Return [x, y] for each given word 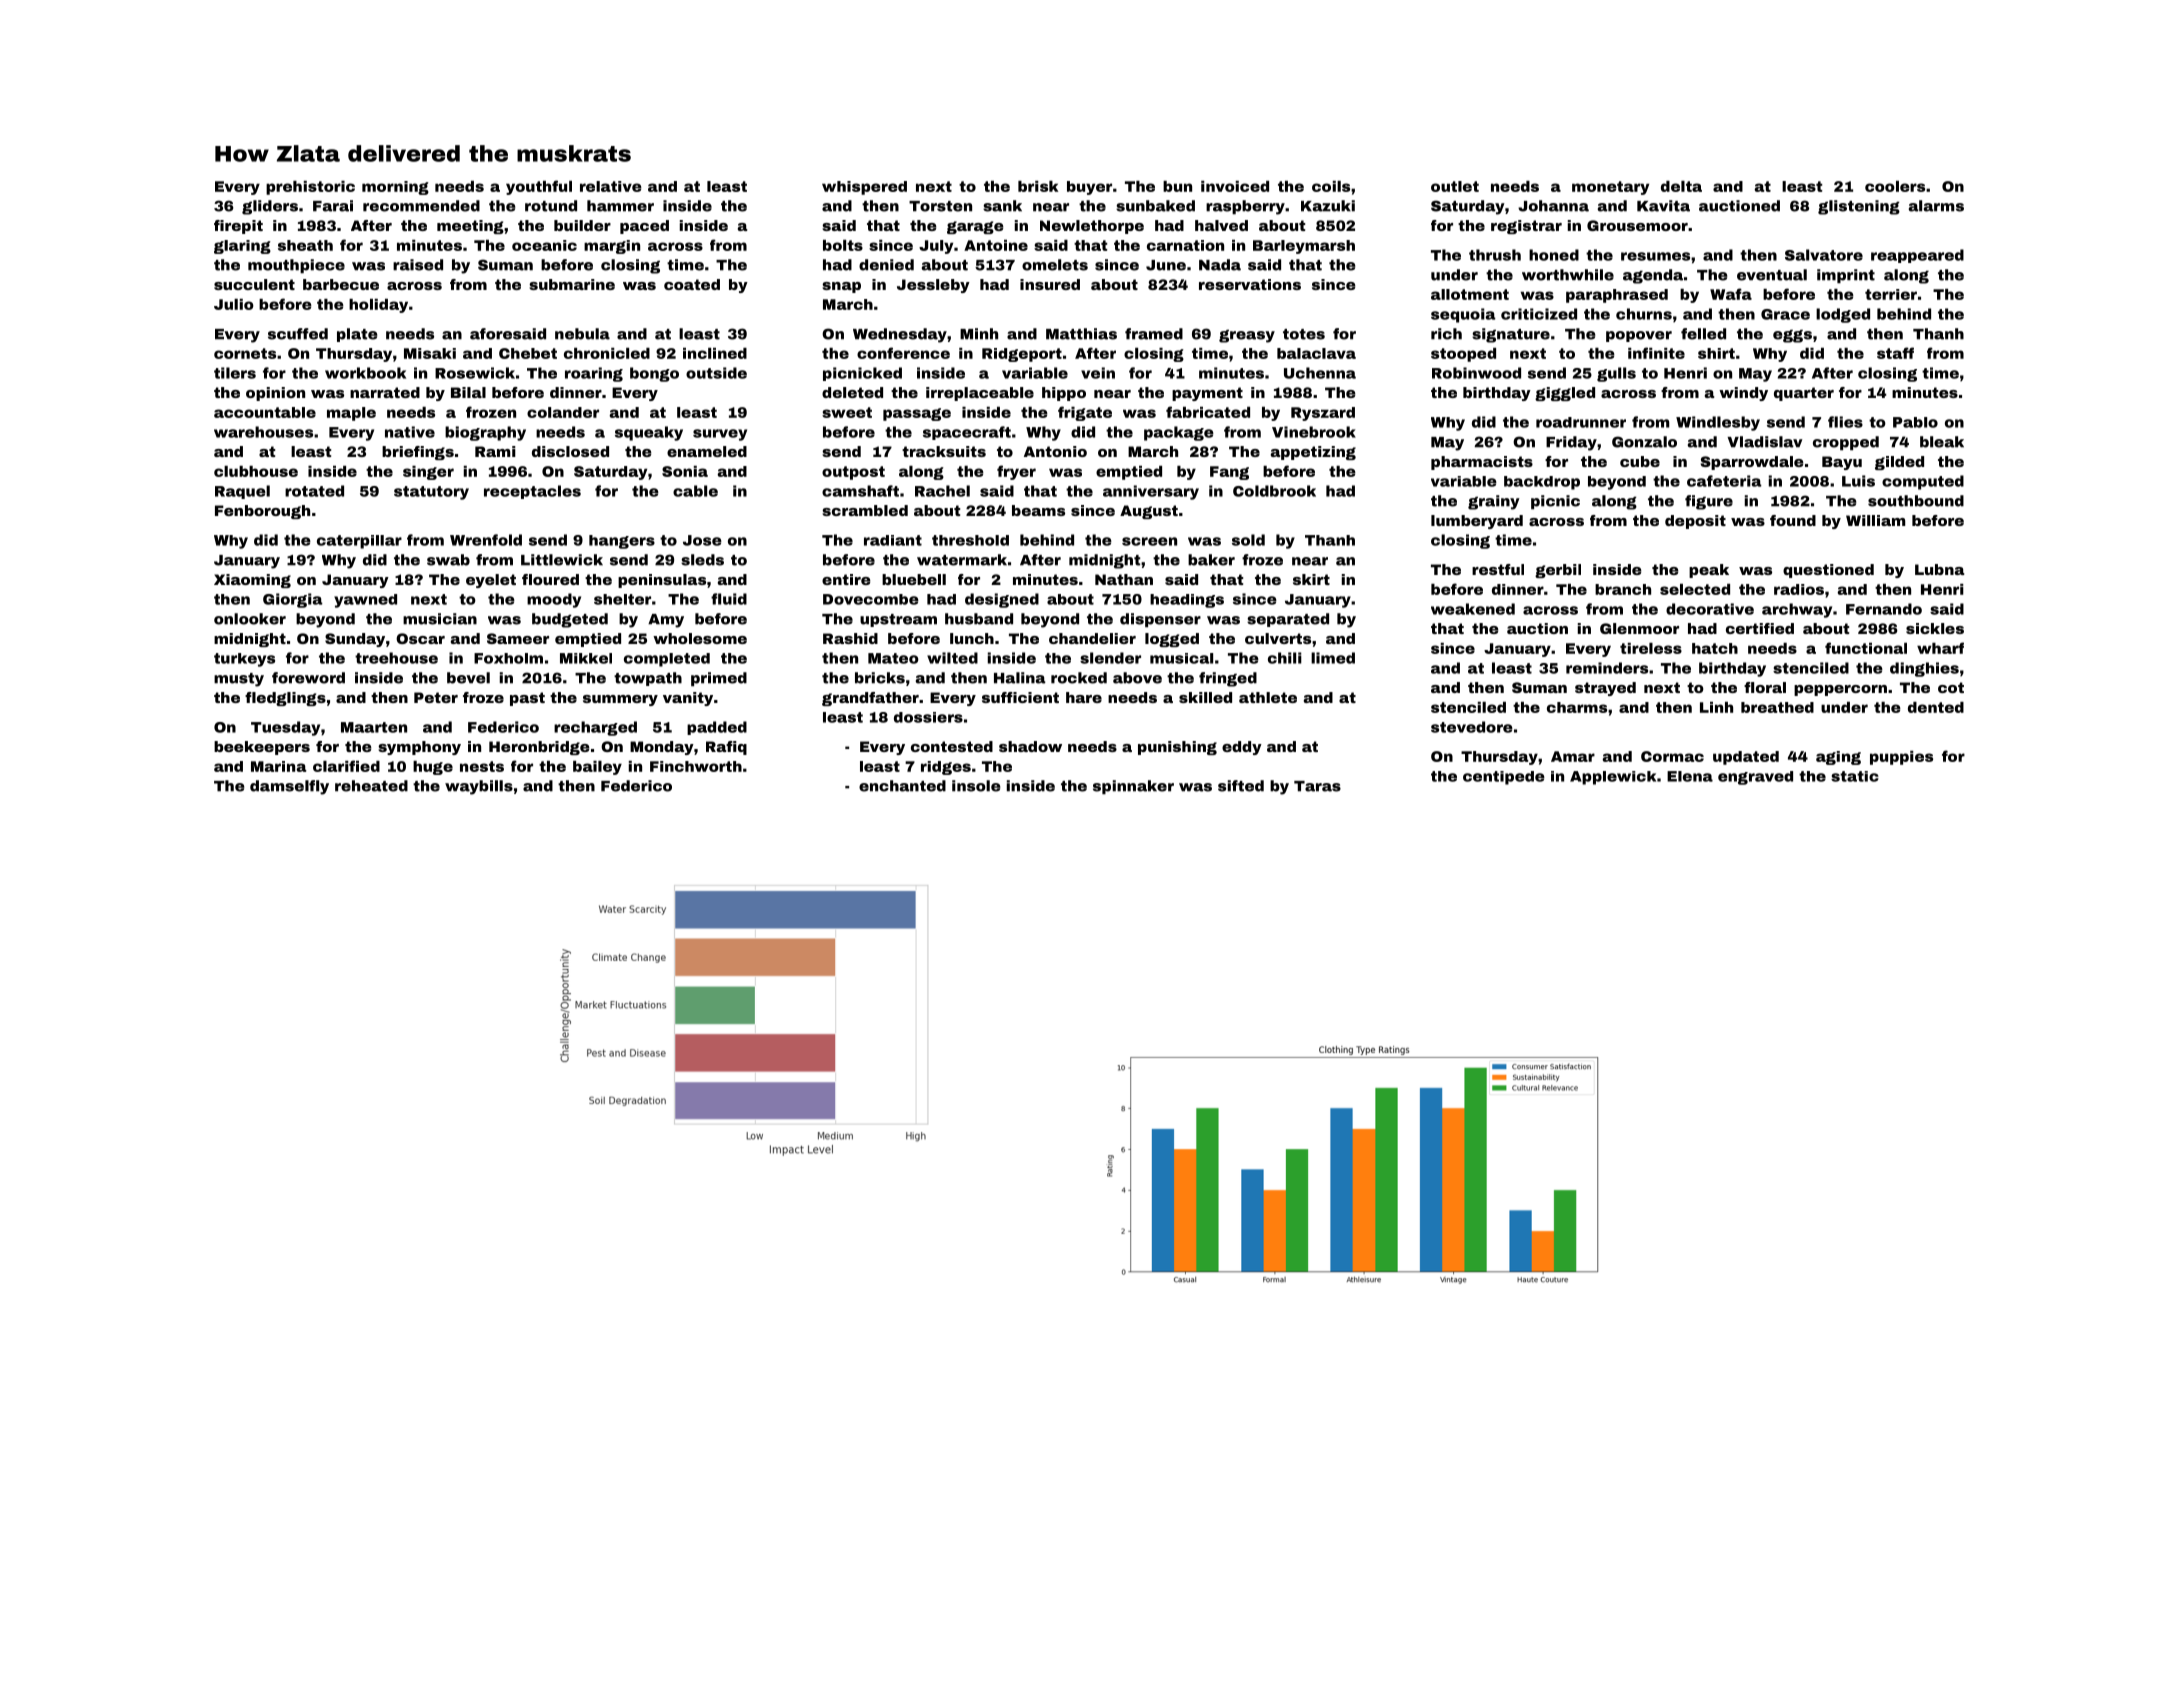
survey [720, 435]
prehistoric [310, 188]
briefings [418, 453]
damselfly [289, 787]
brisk [1038, 186]
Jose [702, 540]
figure [1709, 502]
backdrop [1542, 483]
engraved [1755, 778]
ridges [946, 768]
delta [1681, 186]
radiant [893, 540]
